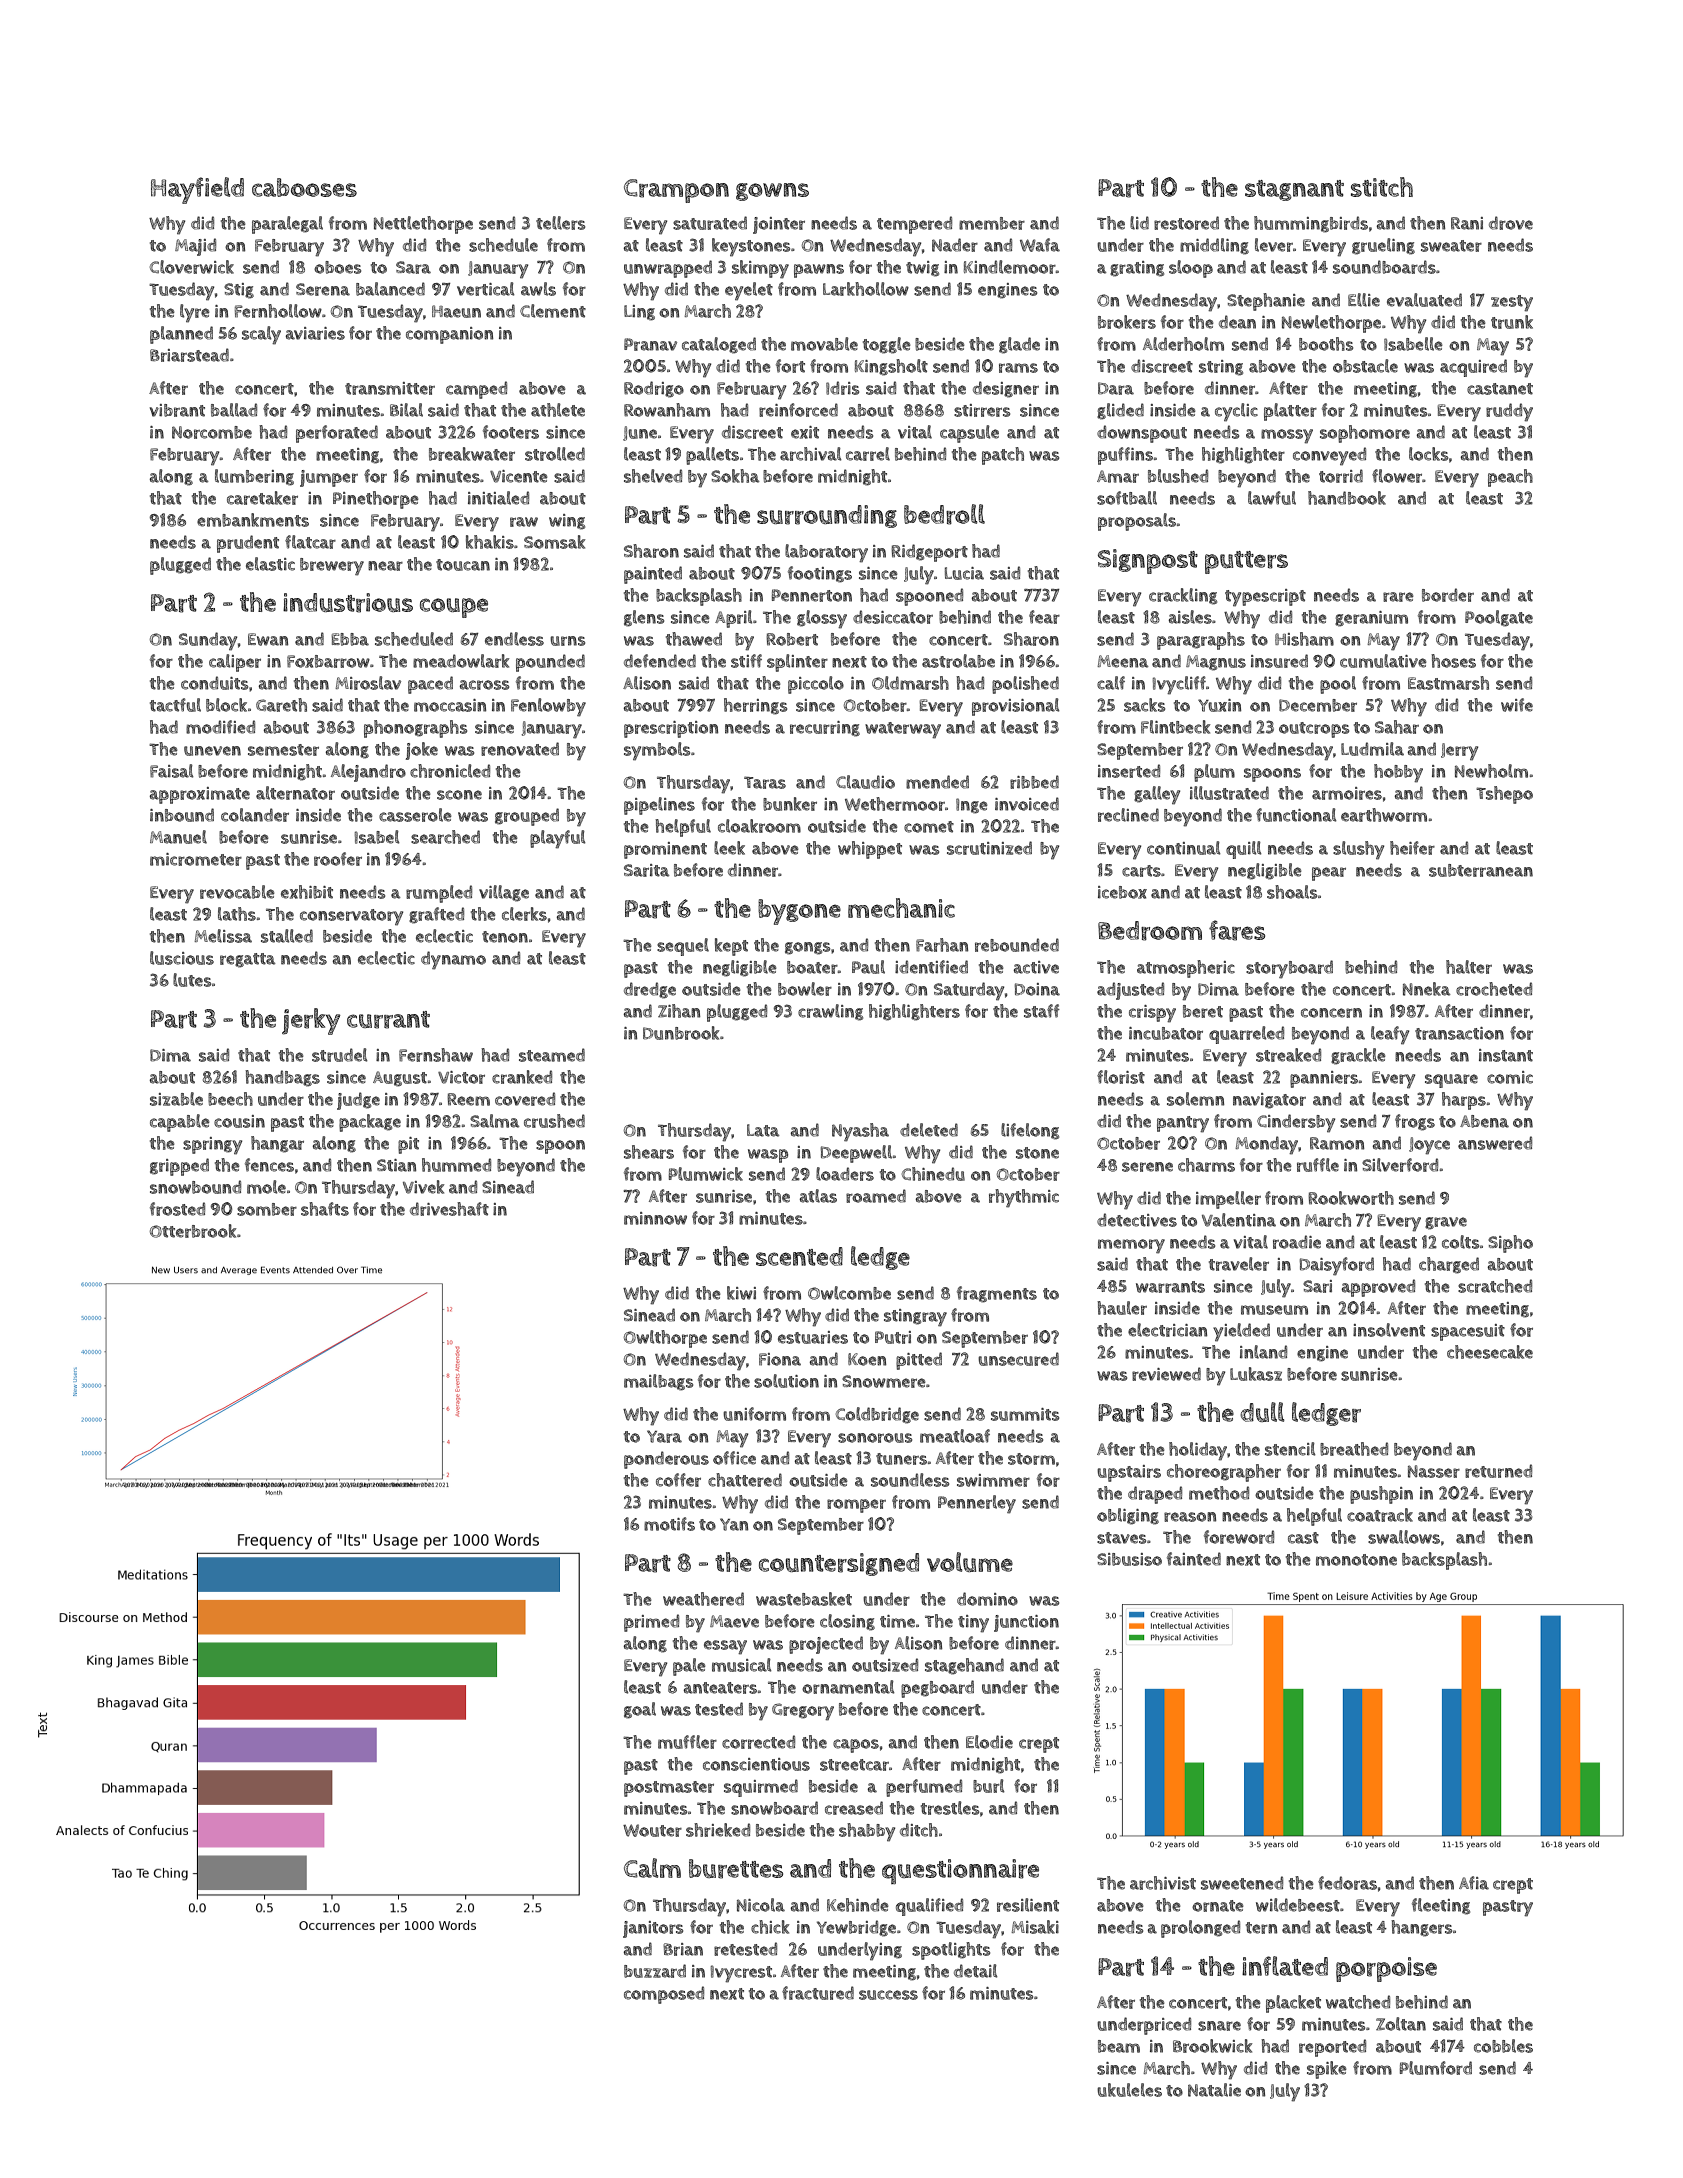 This document has width=1683, height=2178. What do you see at coordinates (931, 967) in the document?
I see `identified` at bounding box center [931, 967].
